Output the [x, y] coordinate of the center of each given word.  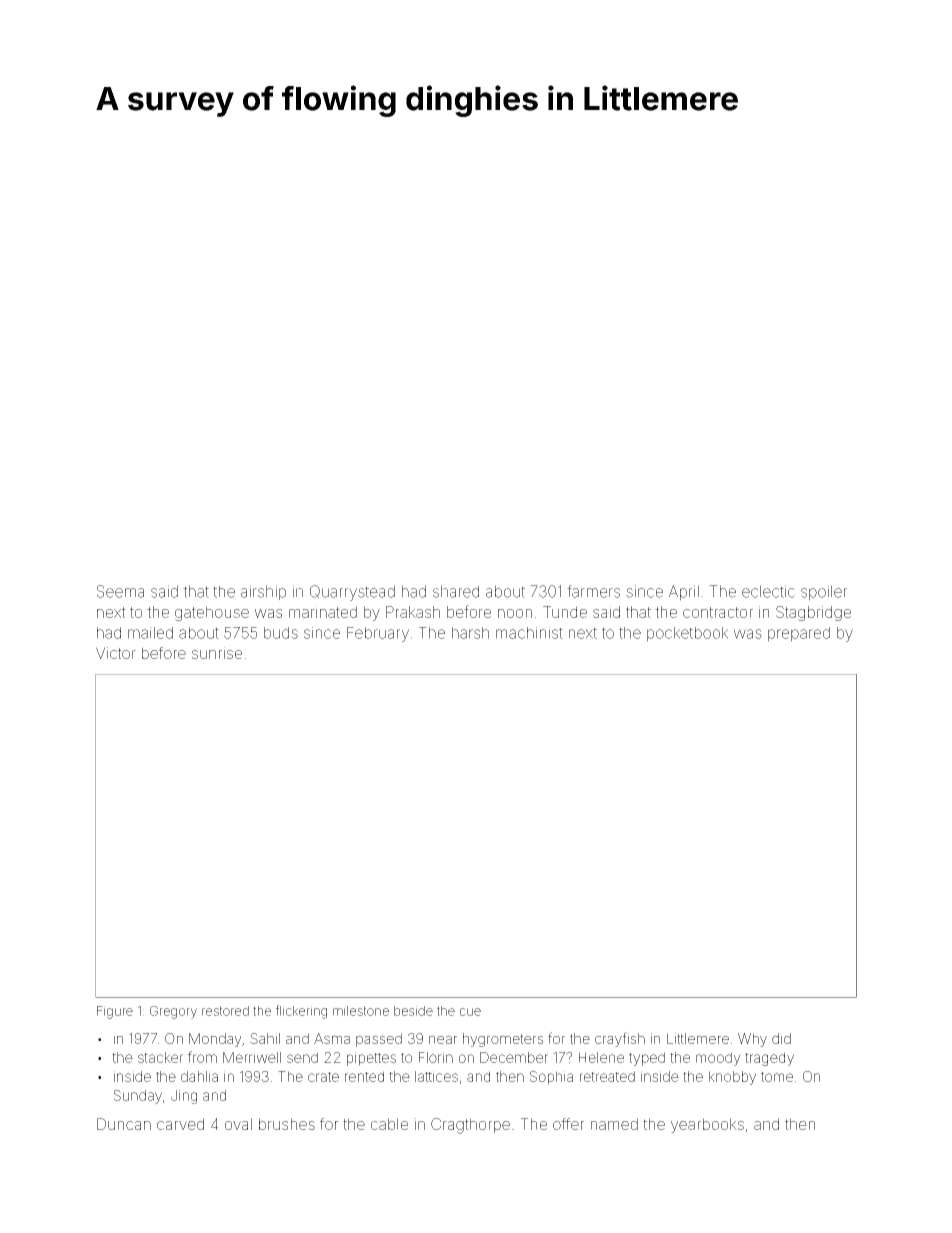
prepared [799, 634]
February [378, 634]
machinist [529, 633]
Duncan [124, 1124]
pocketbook [687, 634]
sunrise [217, 653]
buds [281, 633]
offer [568, 1124]
